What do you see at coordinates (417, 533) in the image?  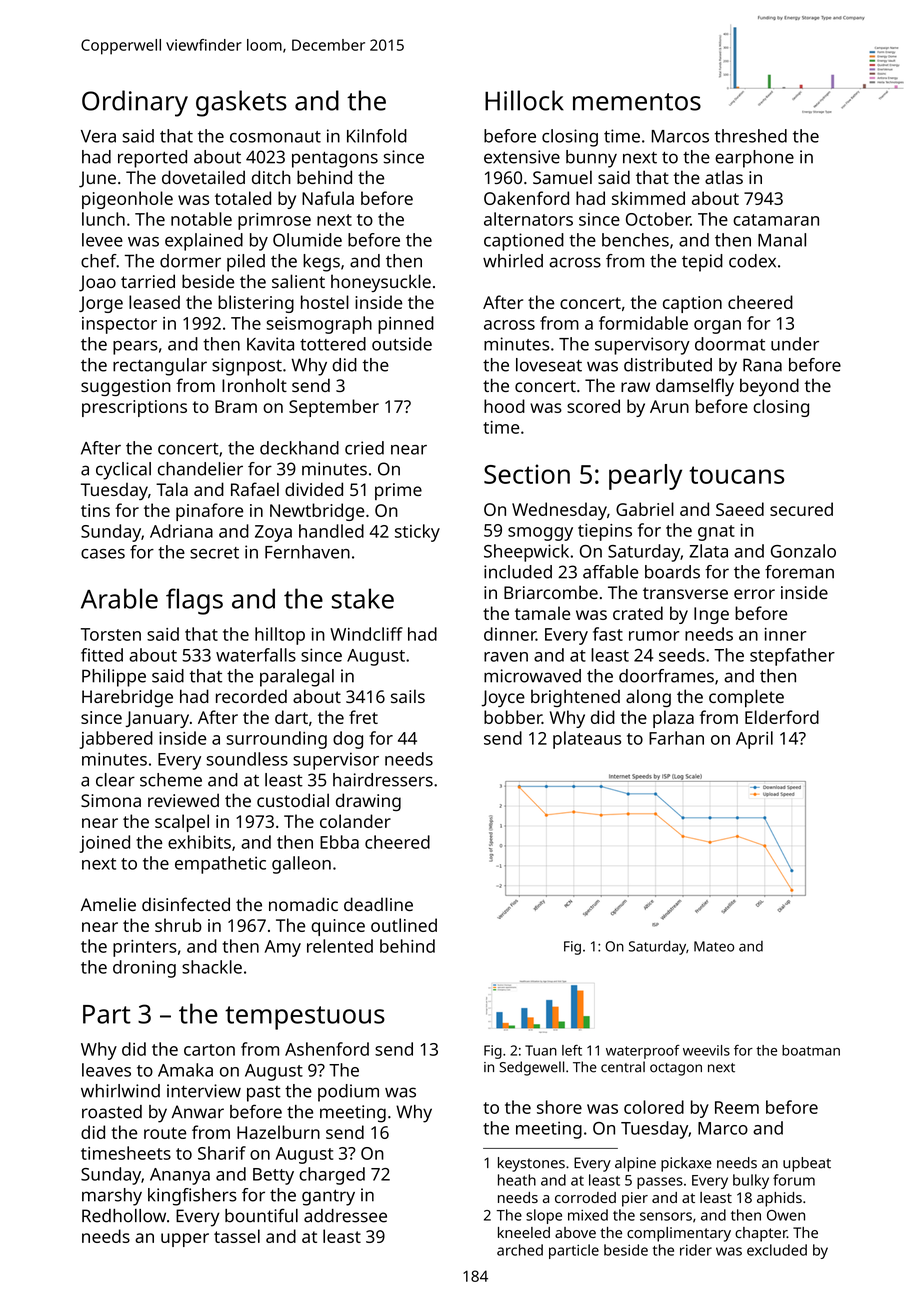 I see `sticky` at bounding box center [417, 533].
